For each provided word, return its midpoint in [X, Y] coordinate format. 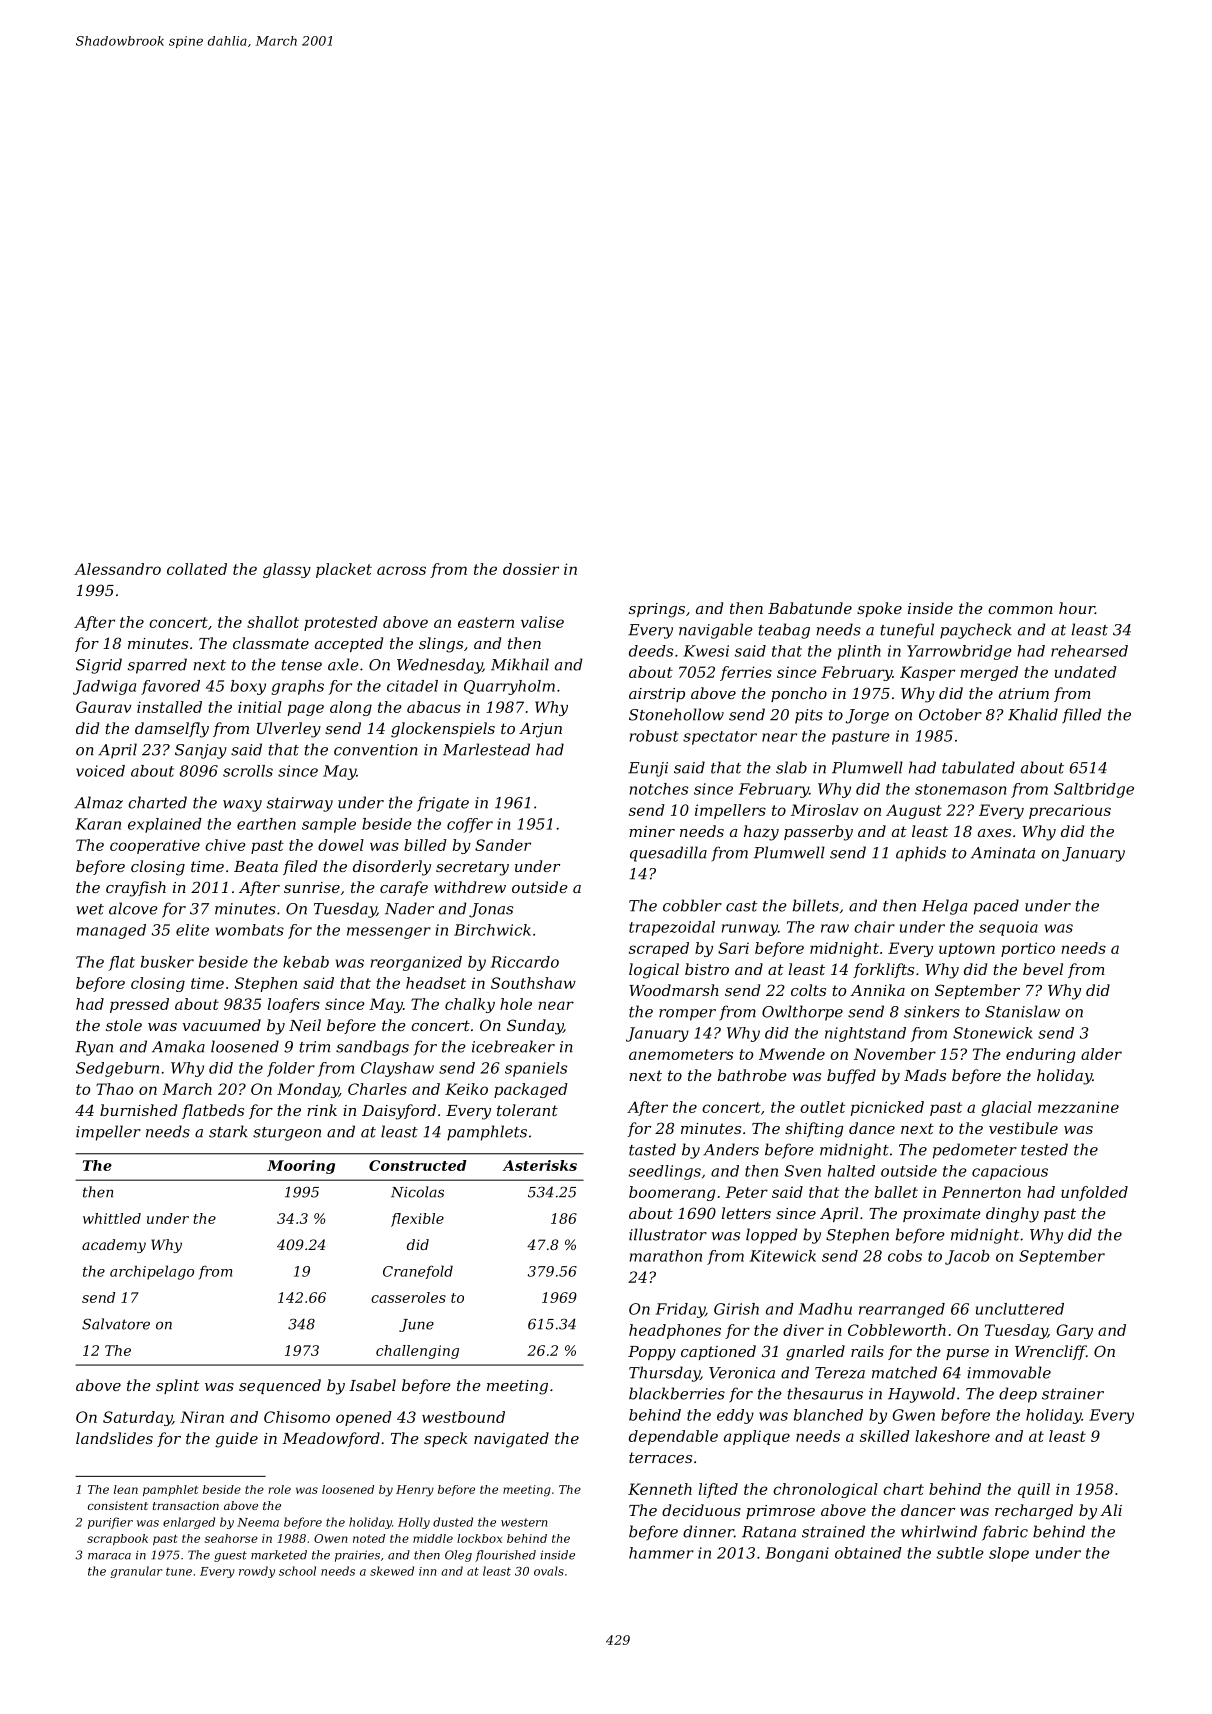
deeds [651, 651]
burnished [138, 1110]
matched [904, 1372]
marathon [666, 1256]
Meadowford [331, 1439]
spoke [879, 609]
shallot [273, 622]
